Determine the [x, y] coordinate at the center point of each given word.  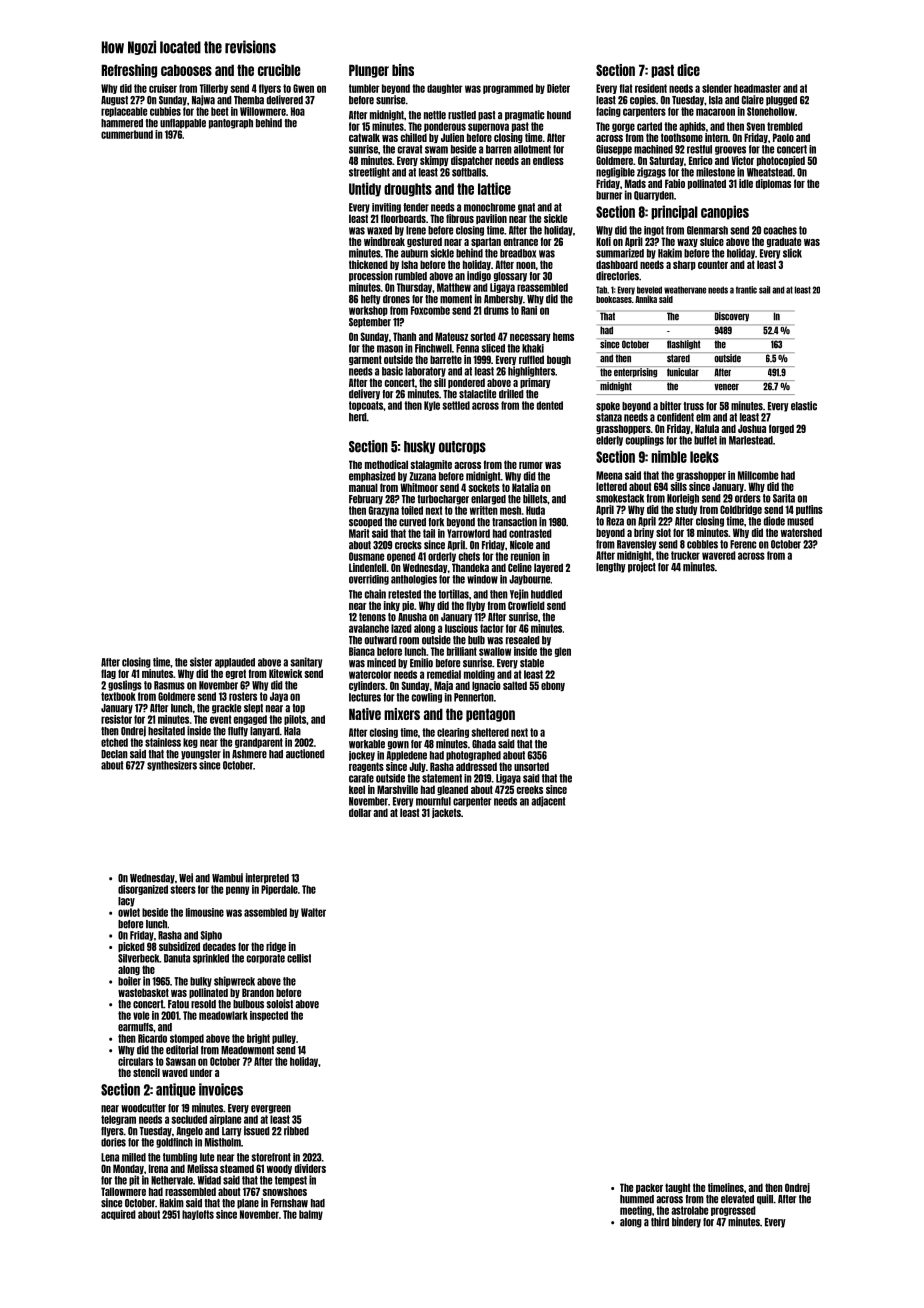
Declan [114, 754]
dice [688, 70]
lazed [401, 628]
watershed [801, 532]
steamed [237, 1168]
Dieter [558, 88]
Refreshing [129, 71]
